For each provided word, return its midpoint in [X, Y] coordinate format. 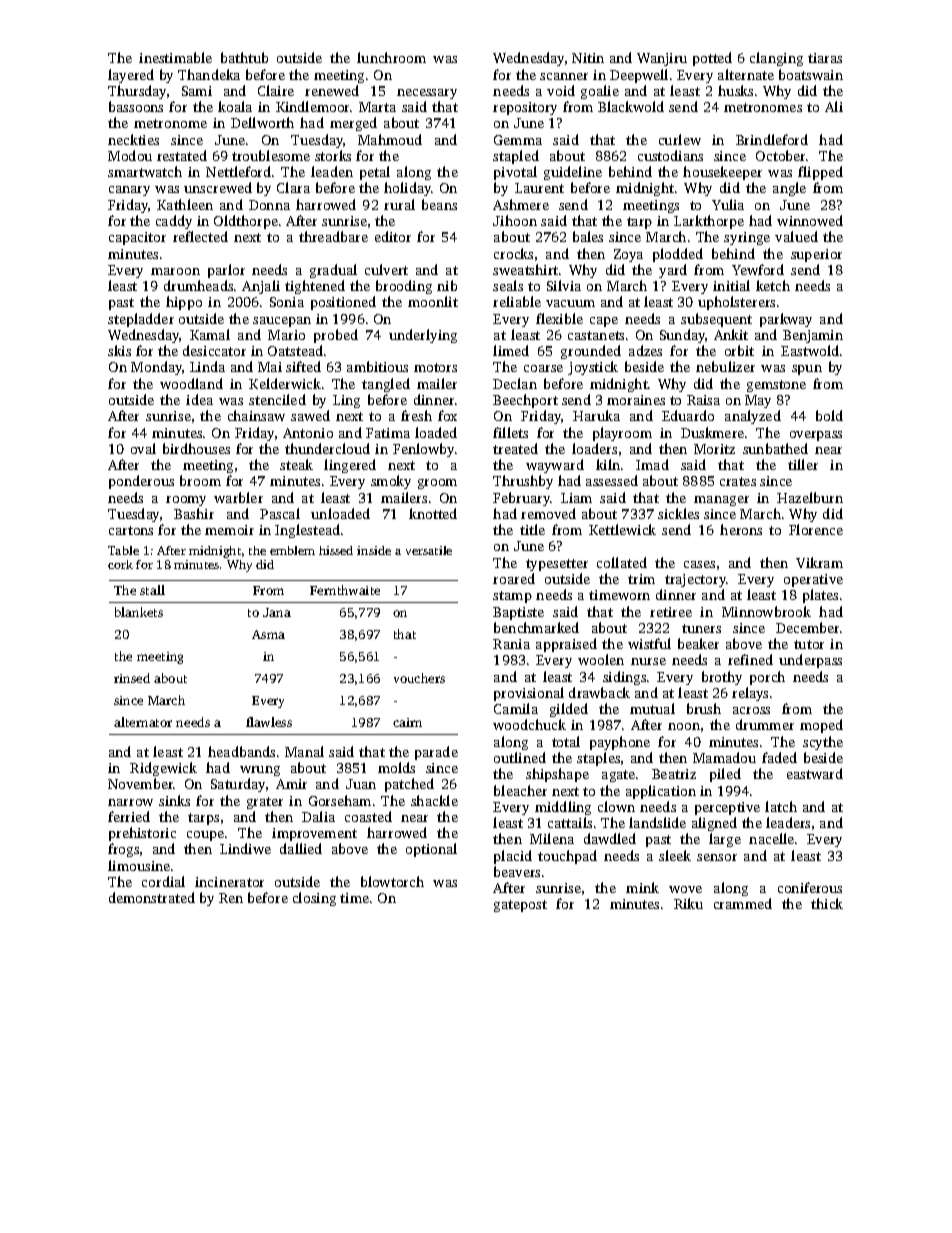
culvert [386, 269]
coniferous [810, 887]
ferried [129, 816]
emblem [292, 550]
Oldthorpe [246, 222]
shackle [434, 800]
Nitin [588, 58]
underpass [810, 661]
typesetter [557, 565]
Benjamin [813, 336]
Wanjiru [662, 59]
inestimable [175, 57]
